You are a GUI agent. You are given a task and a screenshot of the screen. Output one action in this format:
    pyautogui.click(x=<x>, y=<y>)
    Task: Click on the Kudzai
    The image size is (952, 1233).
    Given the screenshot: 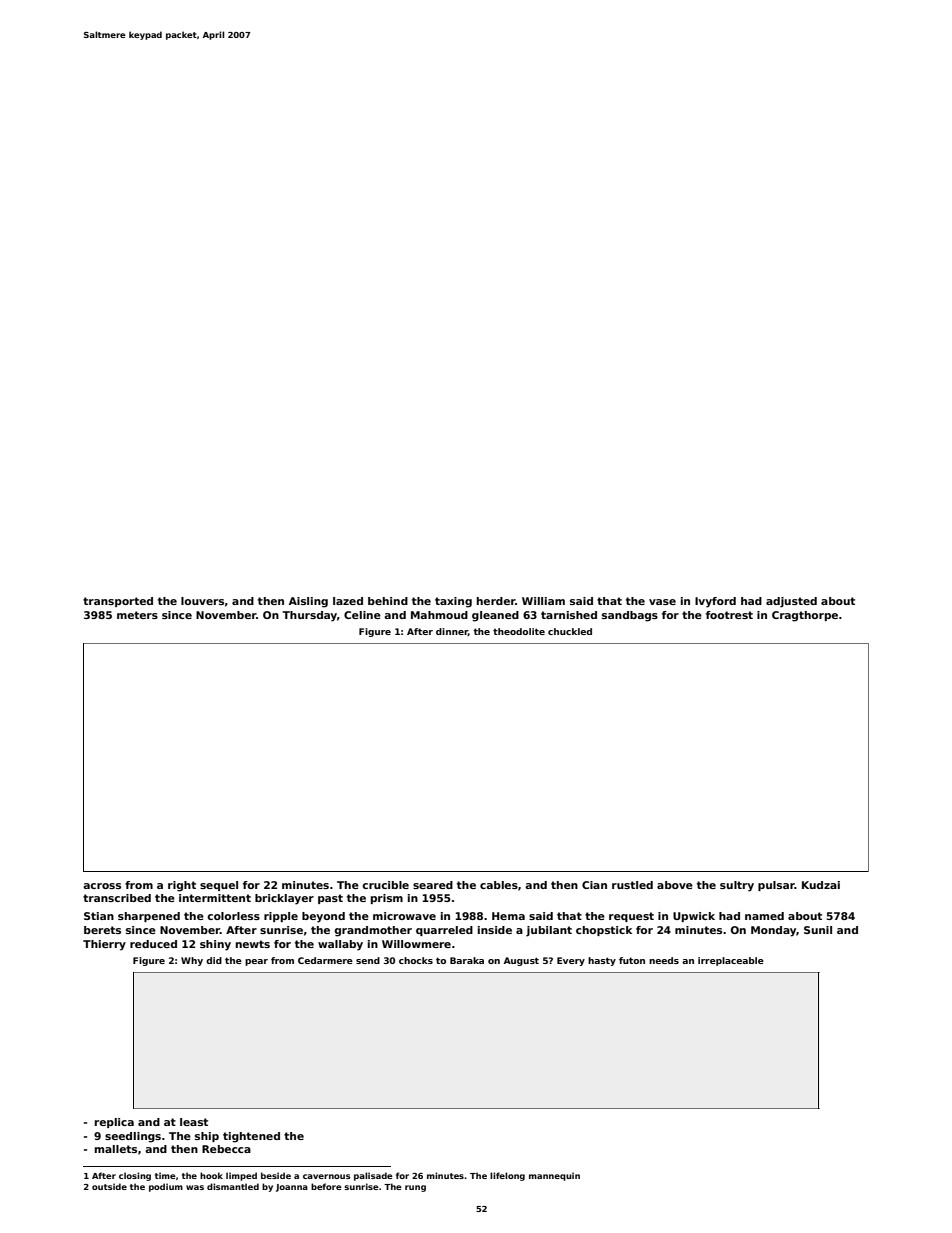 What is the action you would take?
    pyautogui.click(x=821, y=885)
